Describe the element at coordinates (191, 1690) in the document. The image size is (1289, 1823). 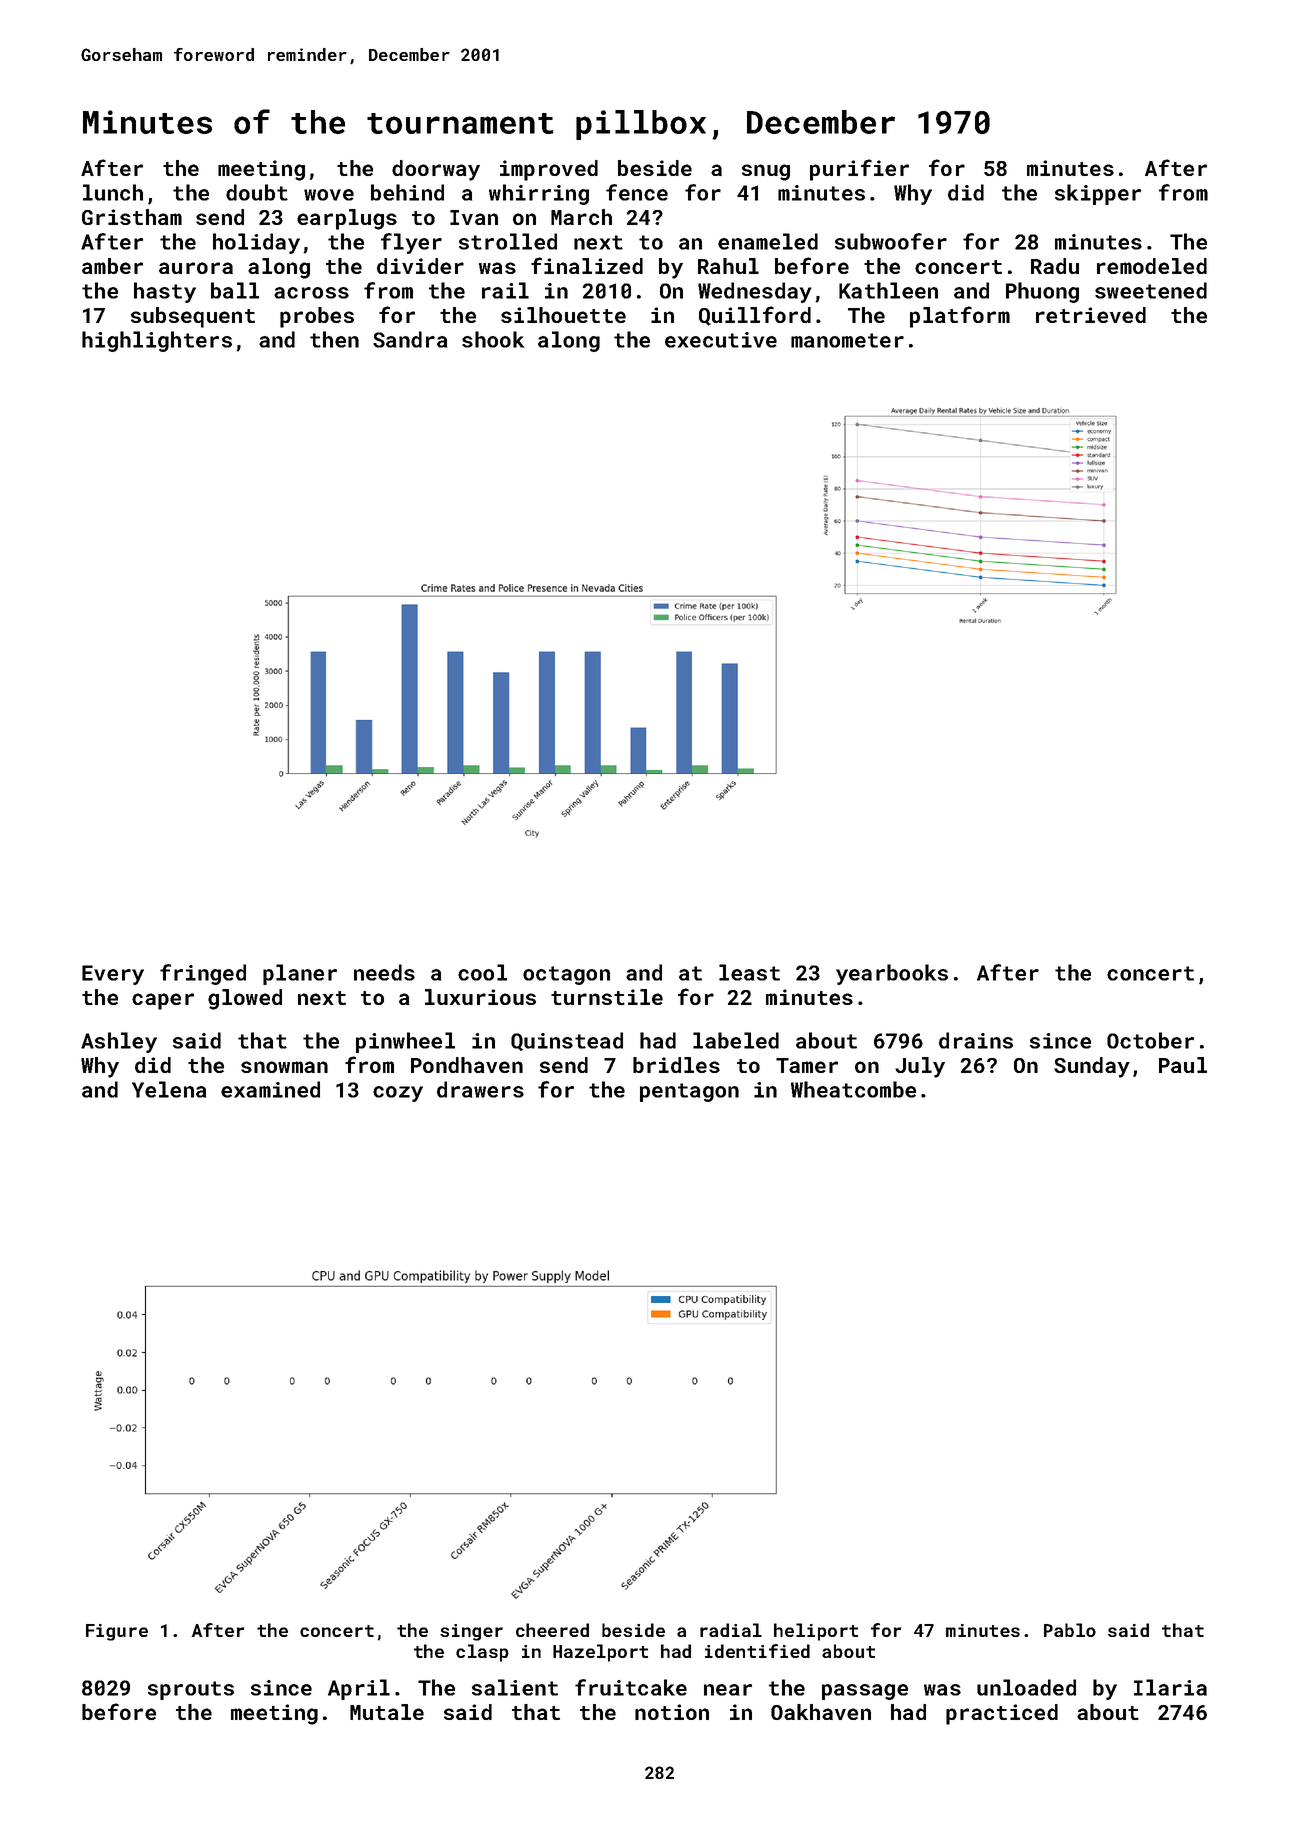
I see `sprouts` at that location.
